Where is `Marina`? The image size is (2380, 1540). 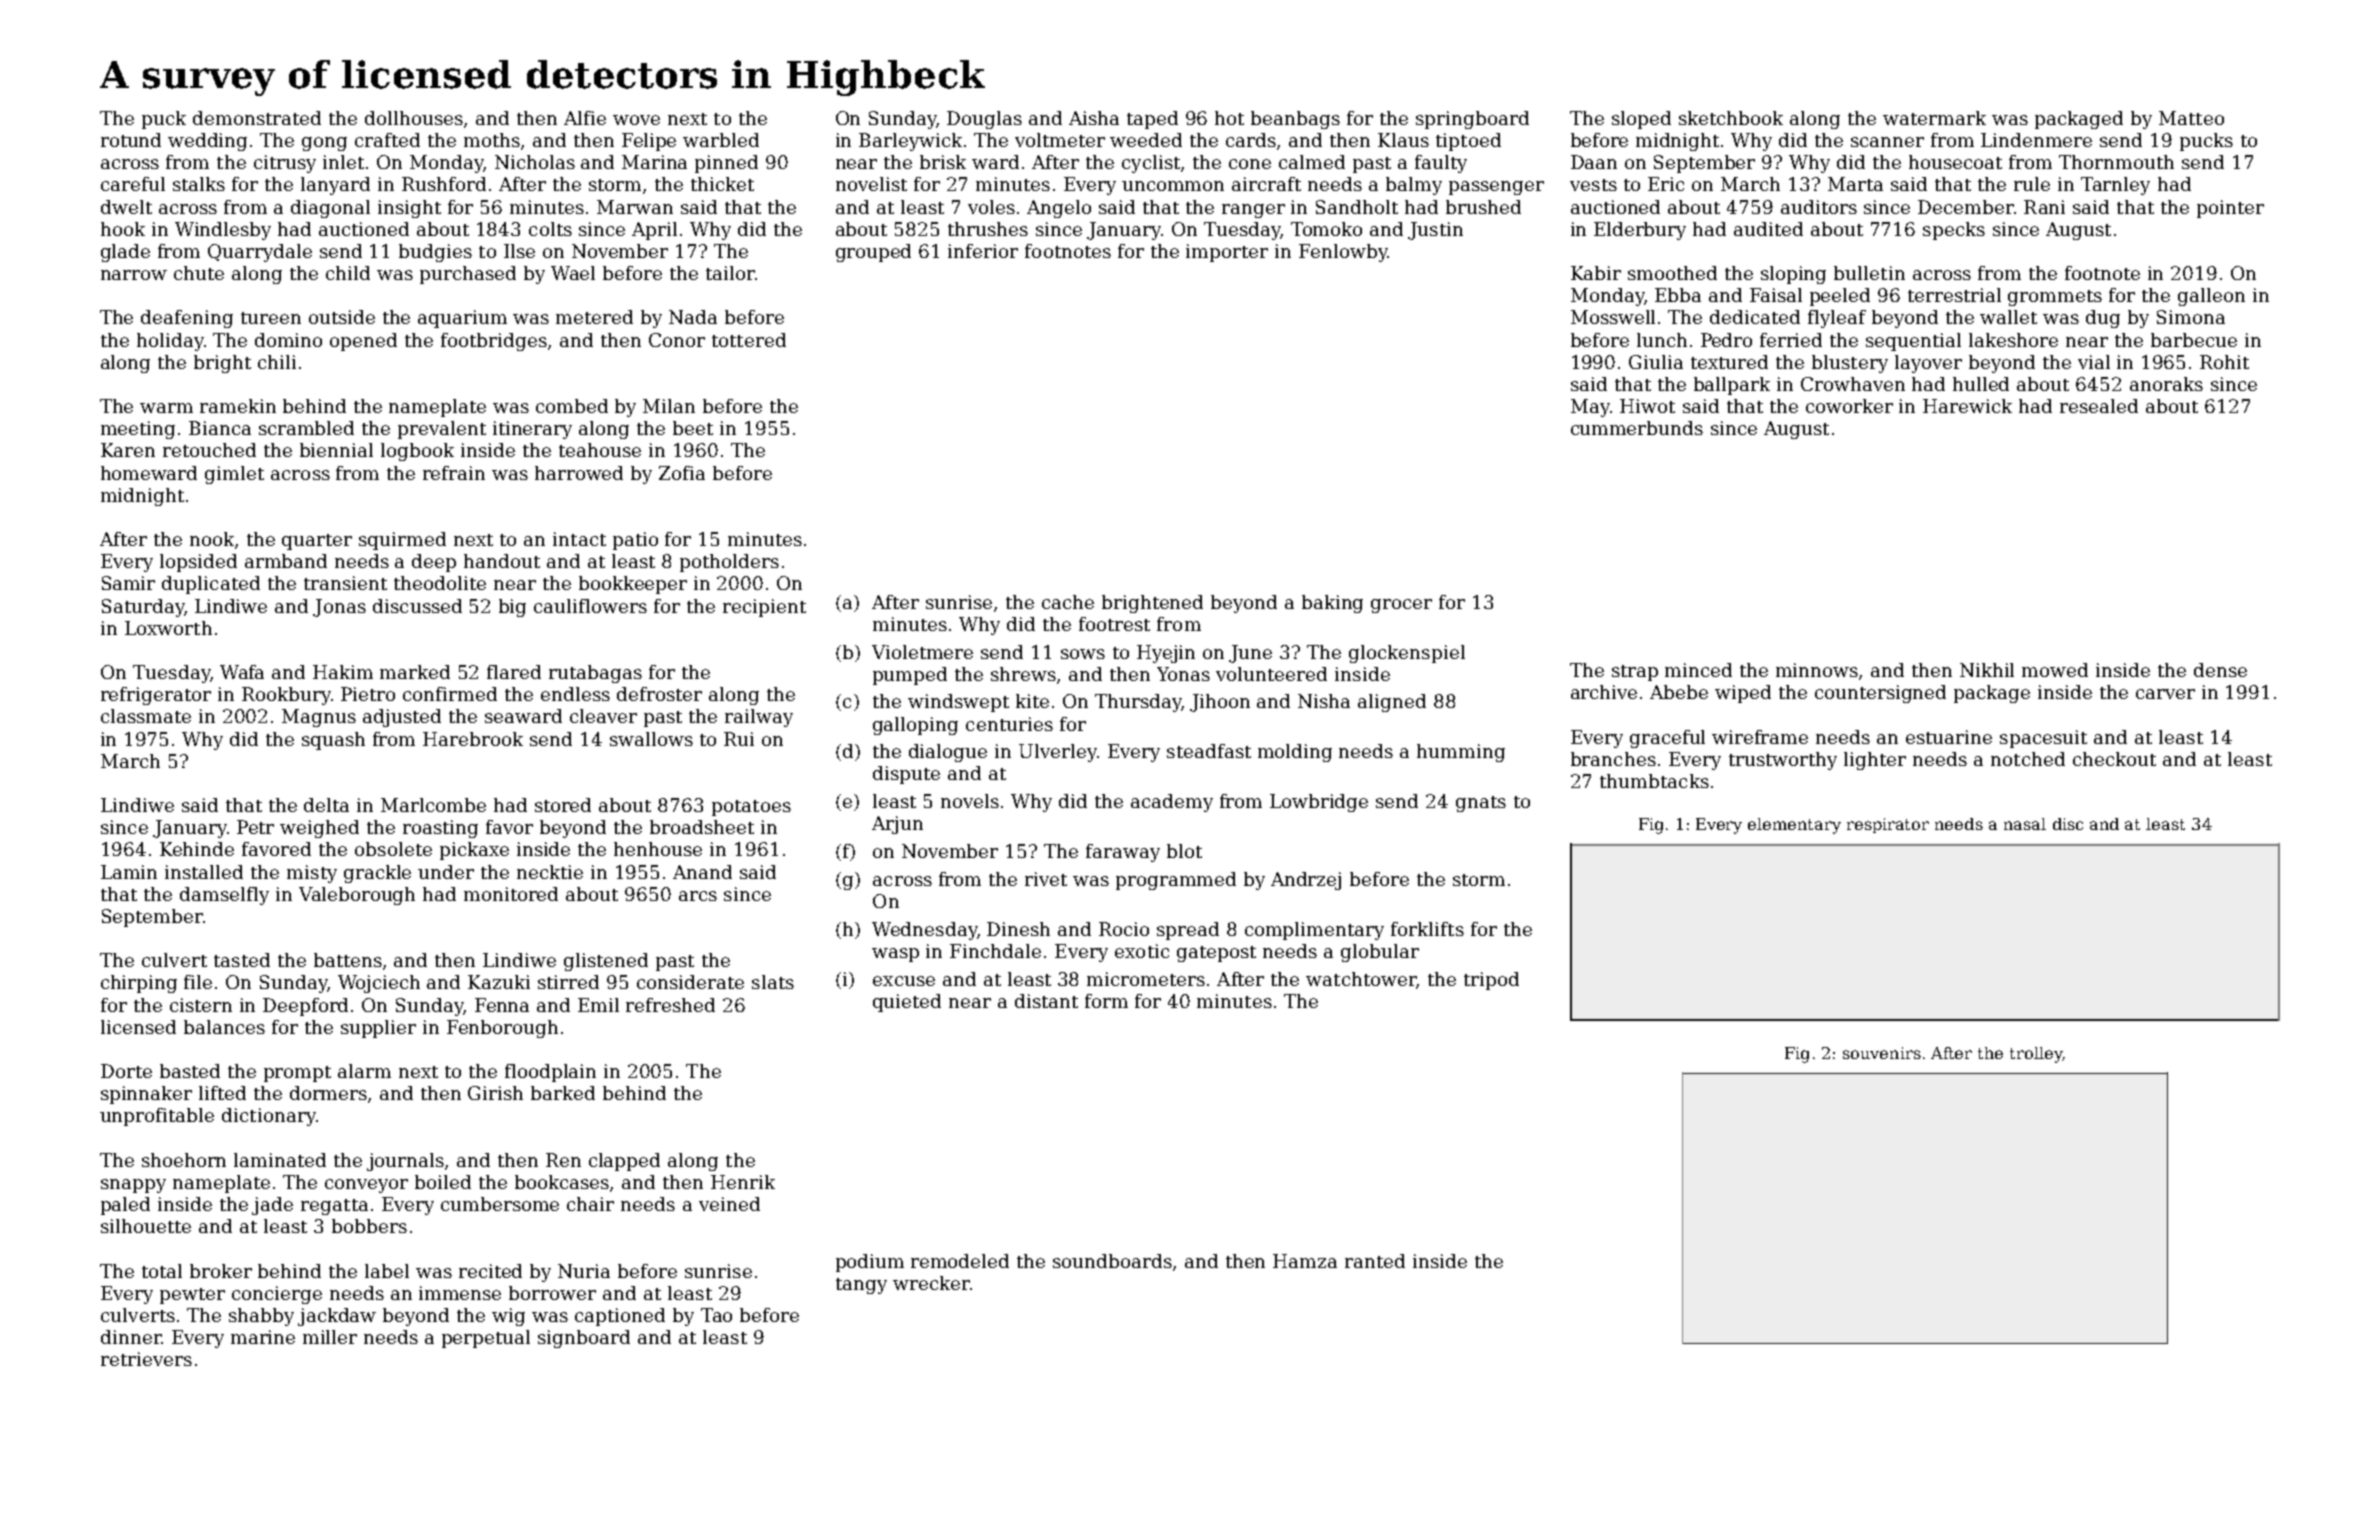
Marina is located at coordinates (654, 162).
